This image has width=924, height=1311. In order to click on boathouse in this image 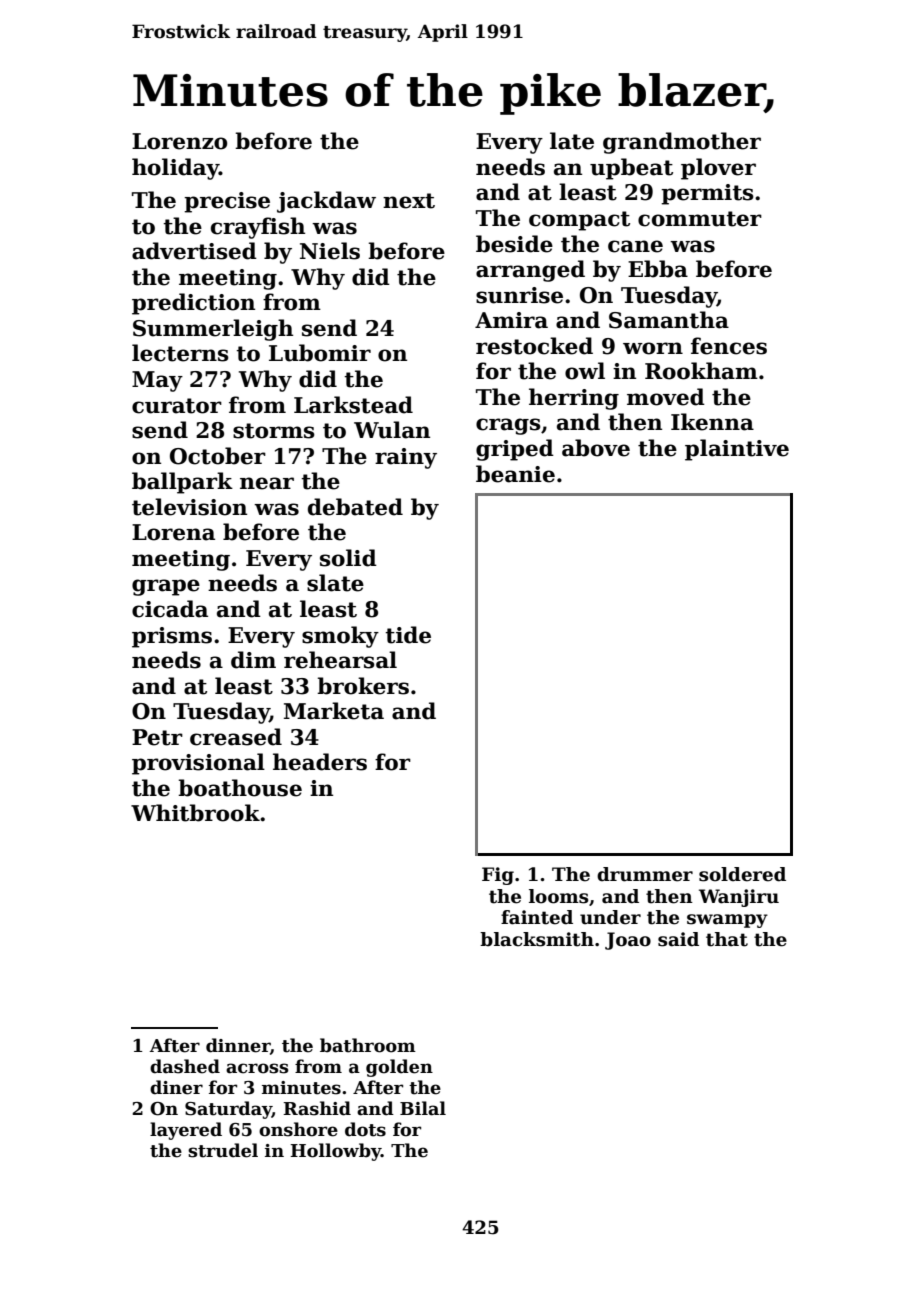, I will do `click(240, 788)`.
